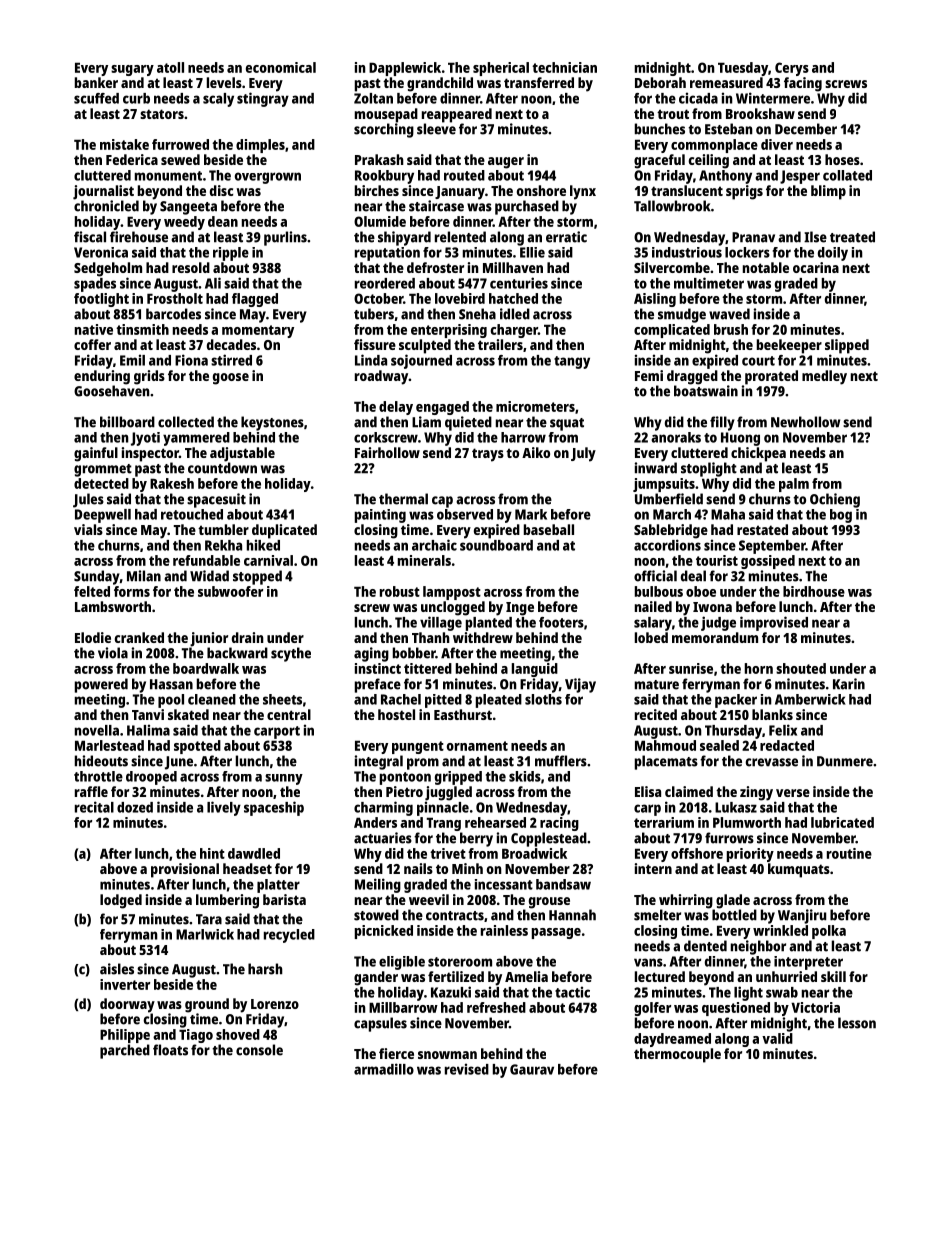  What do you see at coordinates (242, 454) in the document?
I see `adjustable` at bounding box center [242, 454].
